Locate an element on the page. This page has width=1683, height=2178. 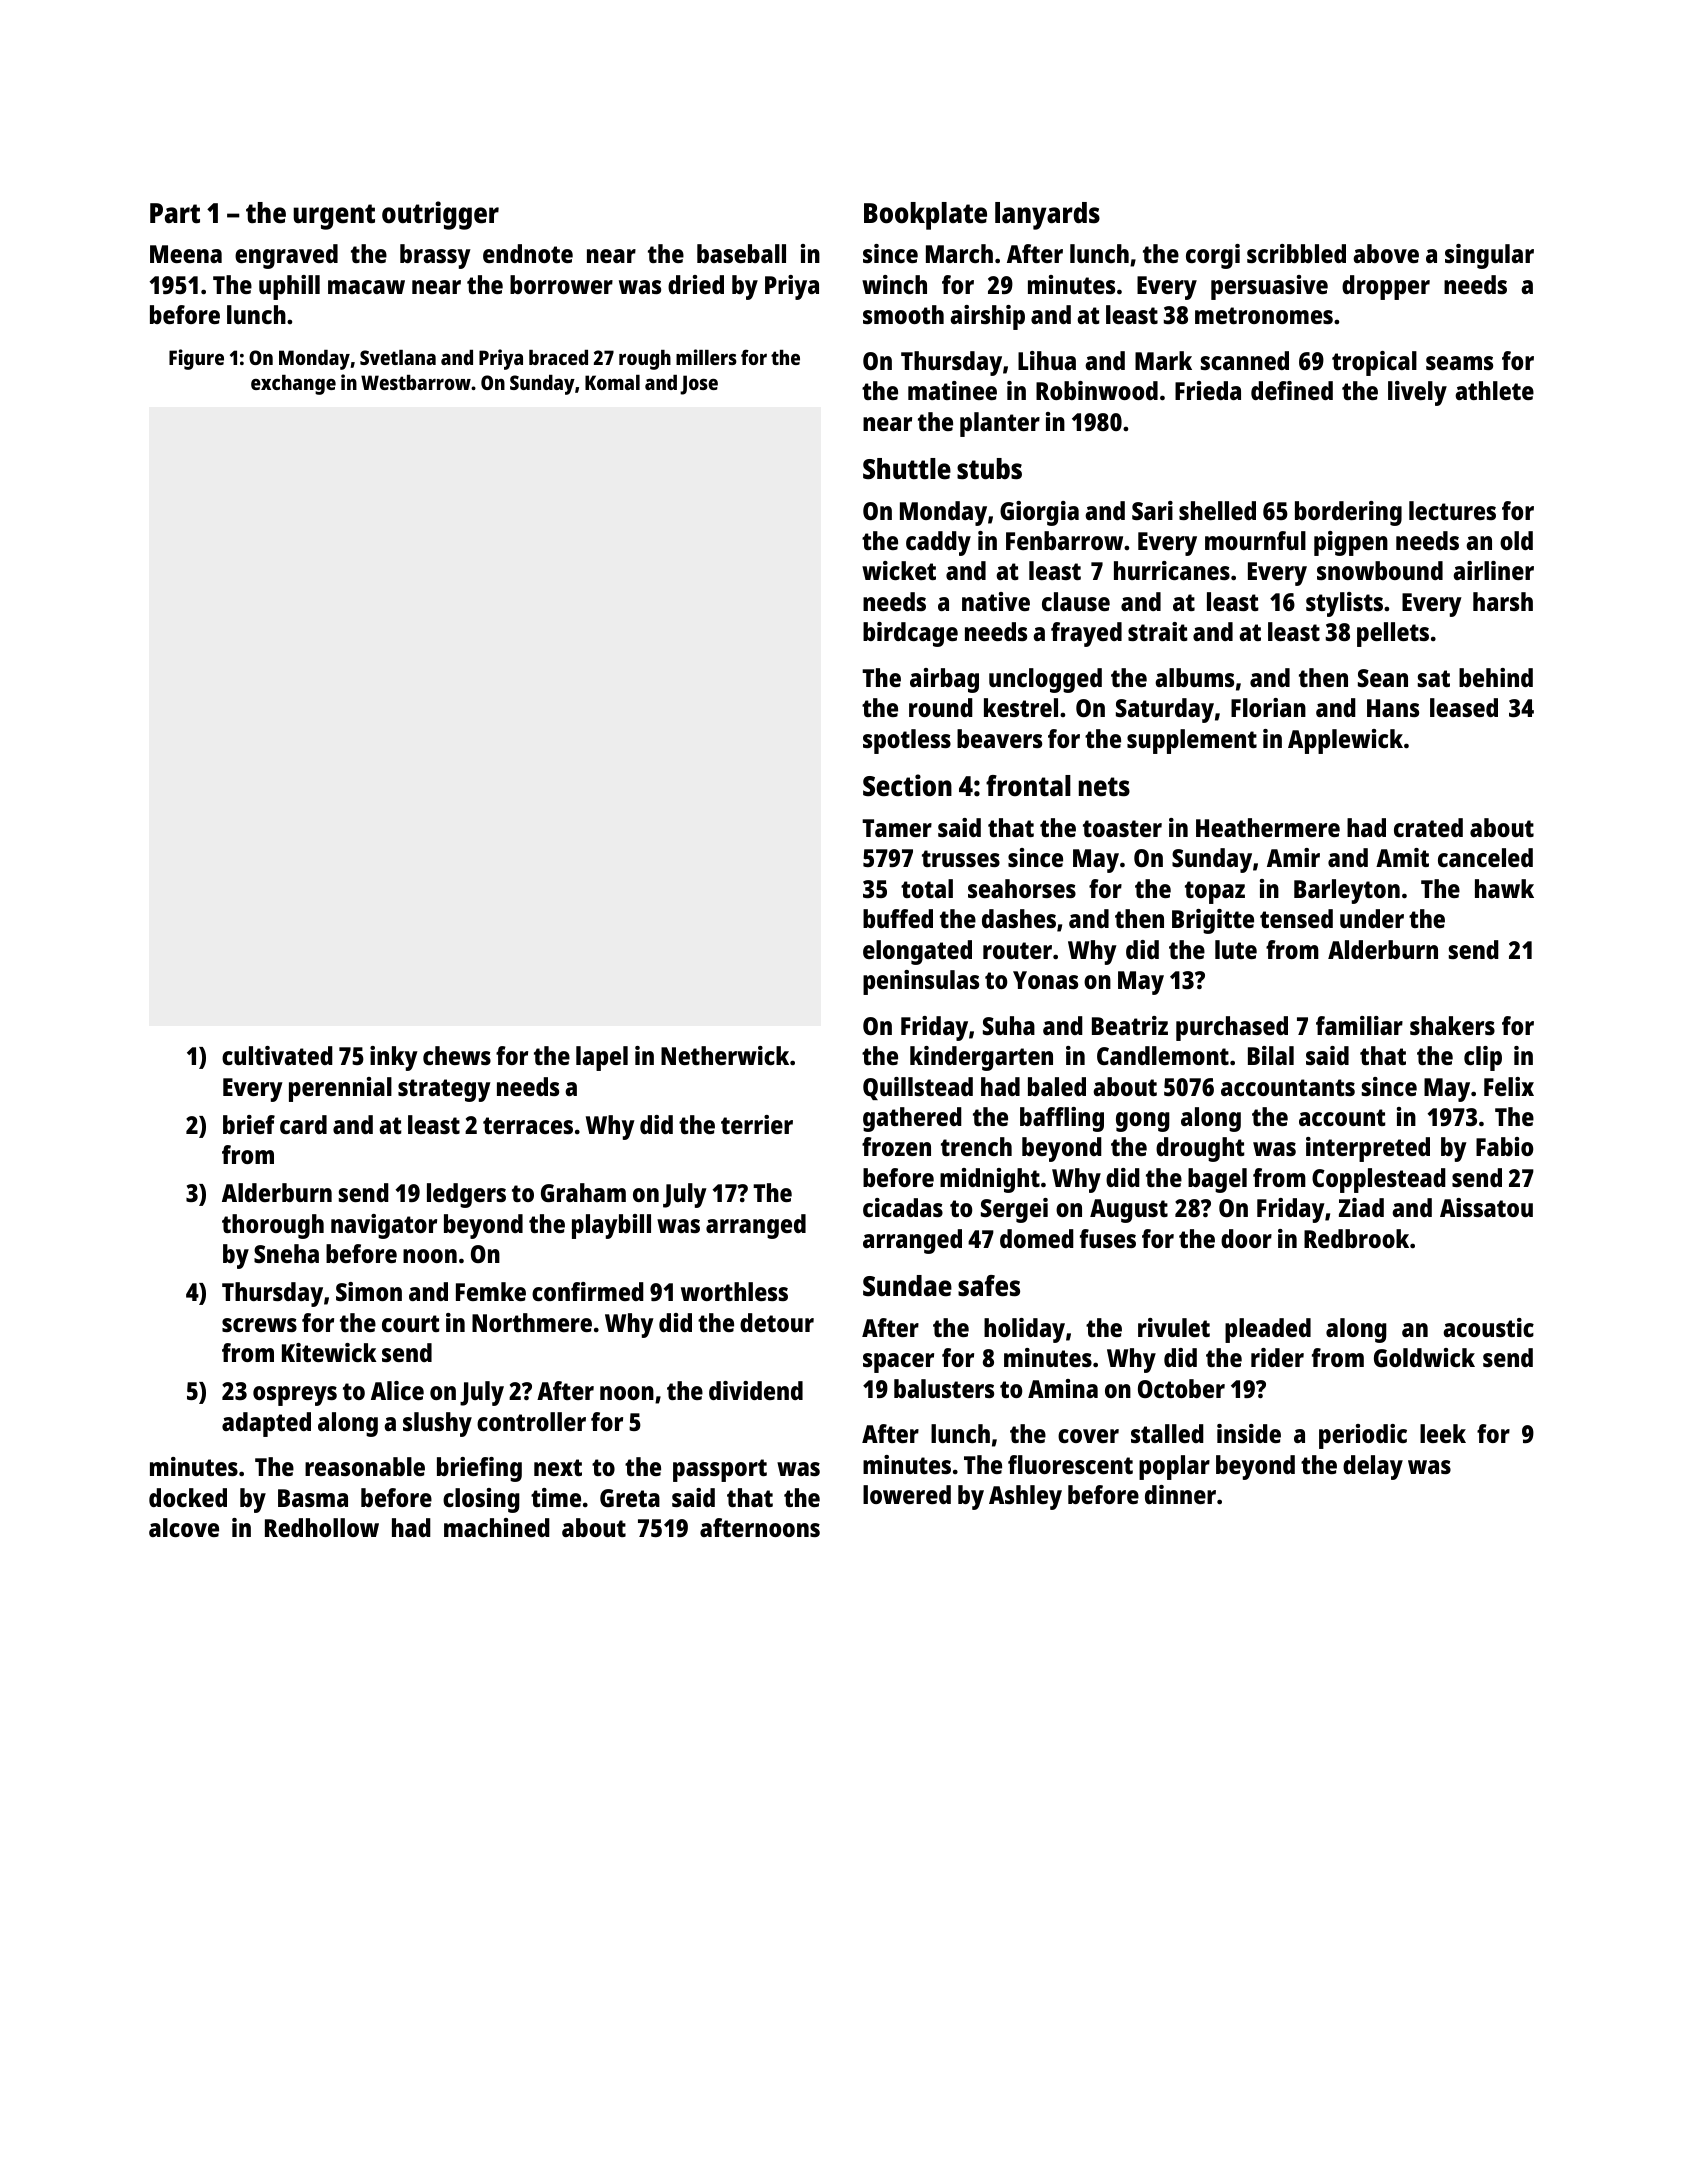
Simon is located at coordinates (369, 1291).
